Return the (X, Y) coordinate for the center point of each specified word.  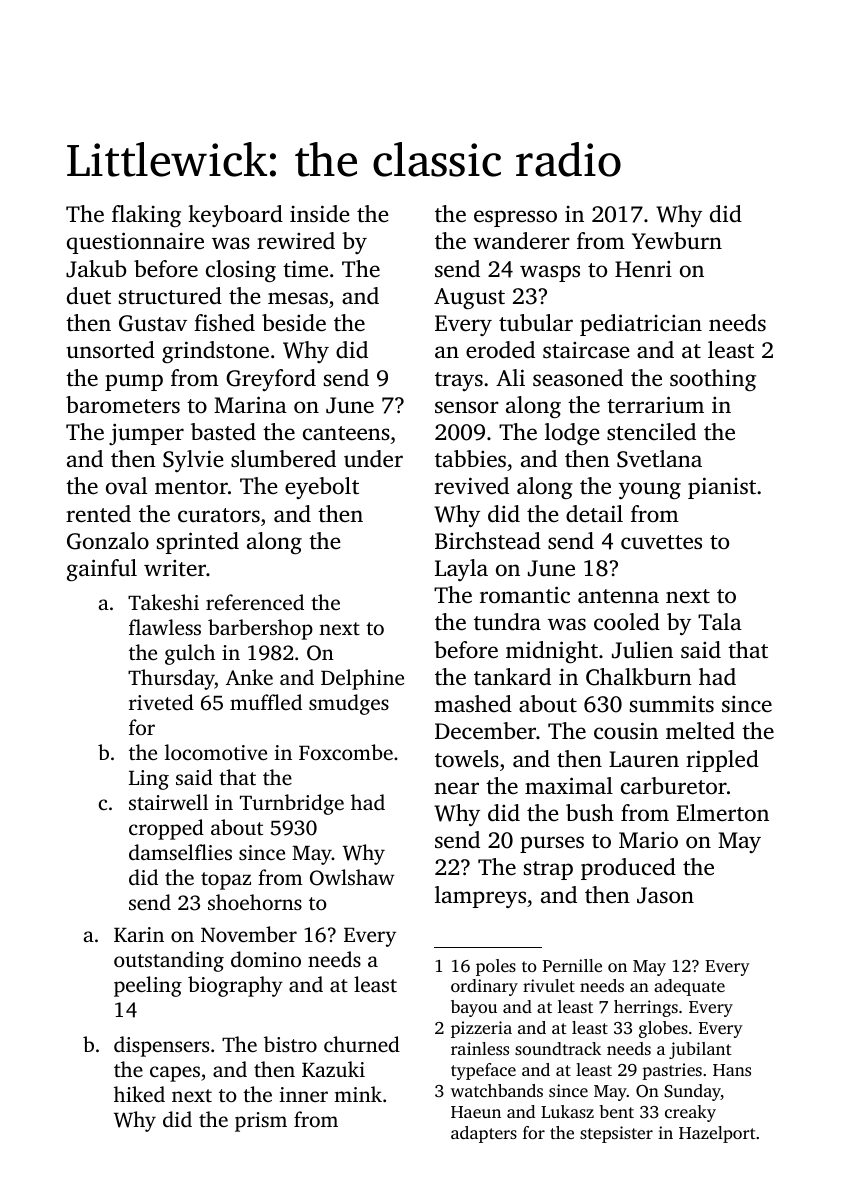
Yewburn (677, 240)
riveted (161, 702)
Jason (665, 895)
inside (320, 214)
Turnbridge (292, 804)
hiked (139, 1094)
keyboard (235, 216)
